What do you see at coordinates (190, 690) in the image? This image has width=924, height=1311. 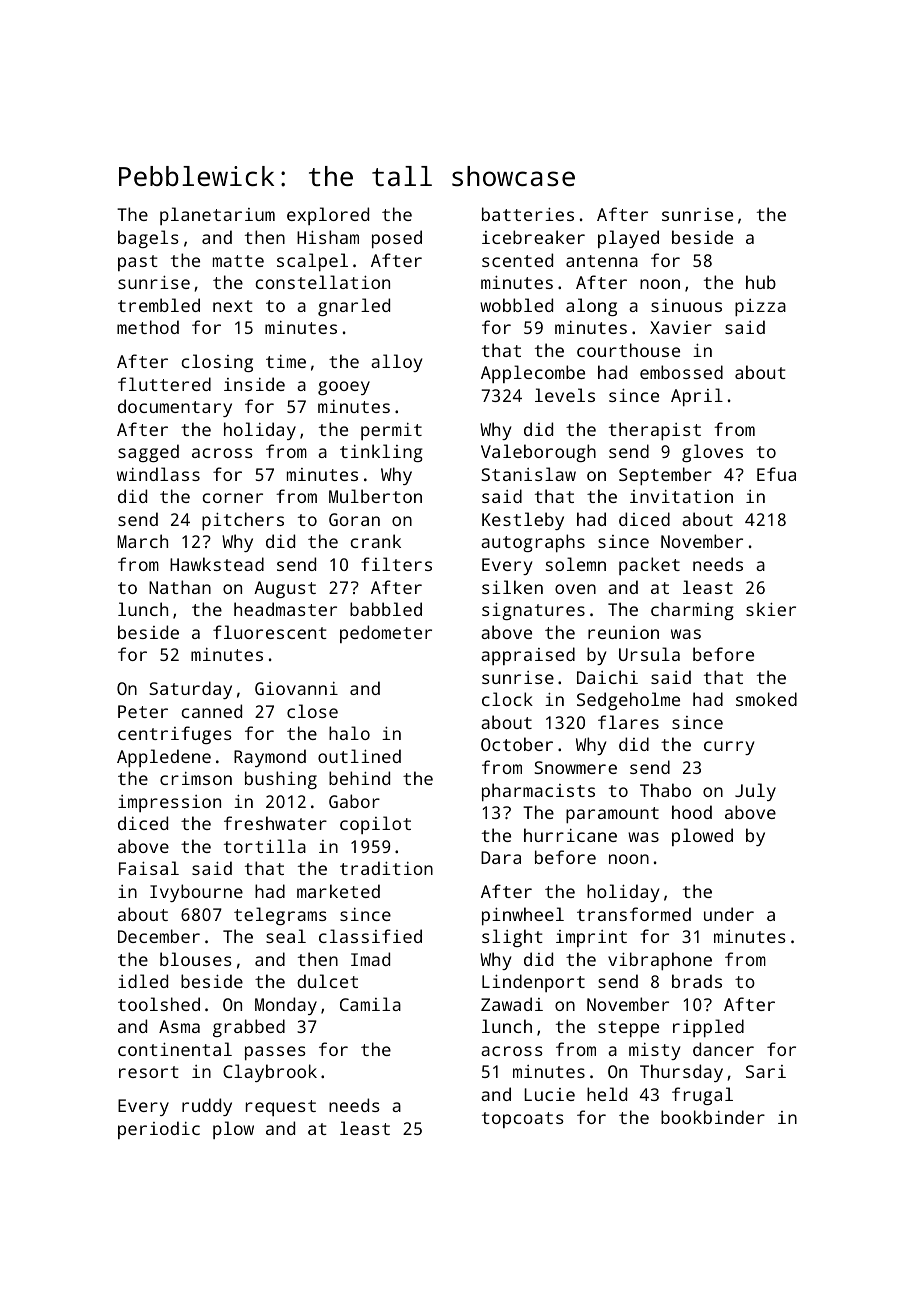 I see `Saturday` at bounding box center [190, 690].
